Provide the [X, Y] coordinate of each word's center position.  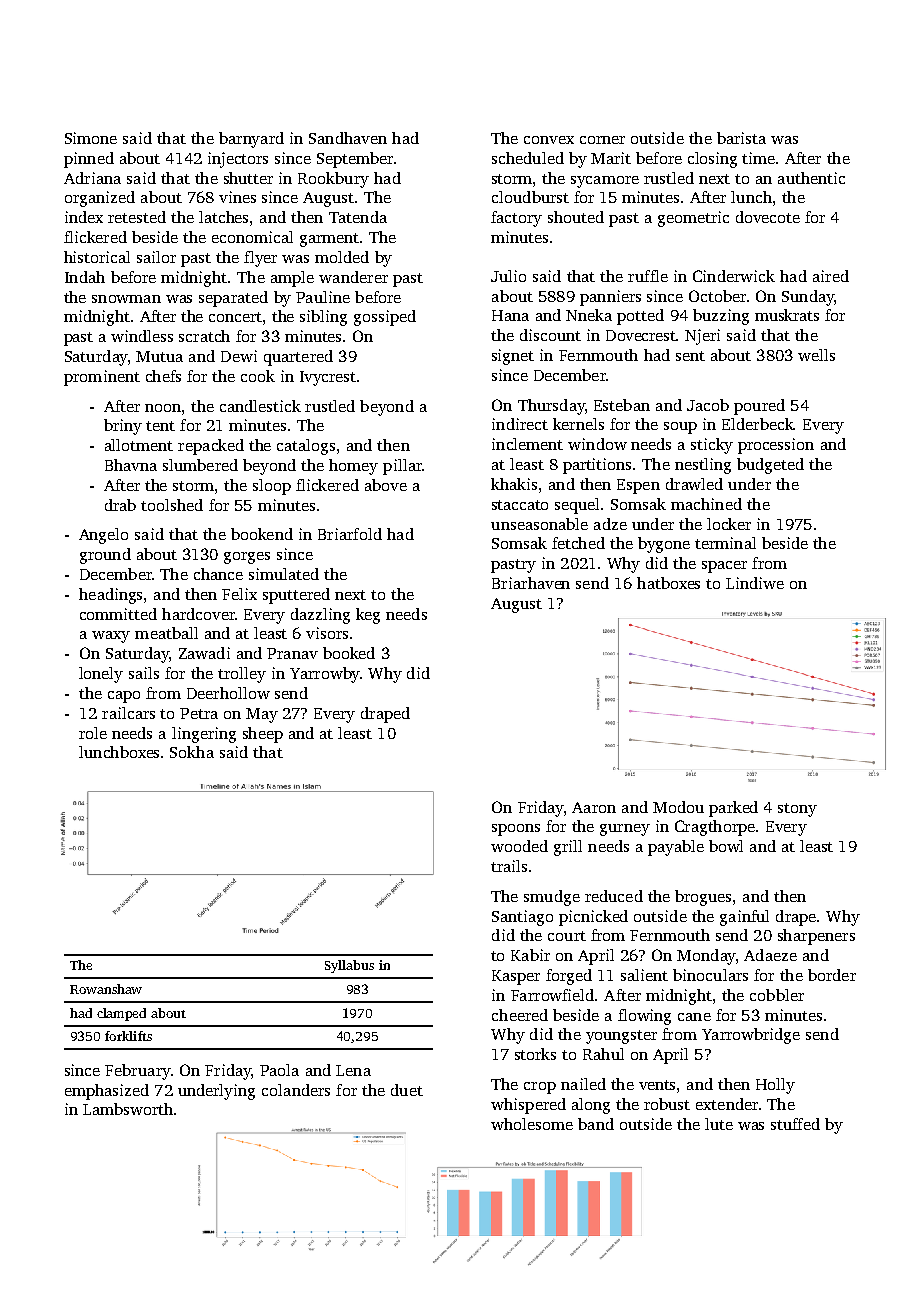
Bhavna [131, 465]
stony [797, 810]
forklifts [128, 1036]
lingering [204, 735]
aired [831, 276]
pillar [402, 467]
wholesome [532, 1124]
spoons [516, 830]
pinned [89, 160]
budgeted [770, 466]
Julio [508, 276]
